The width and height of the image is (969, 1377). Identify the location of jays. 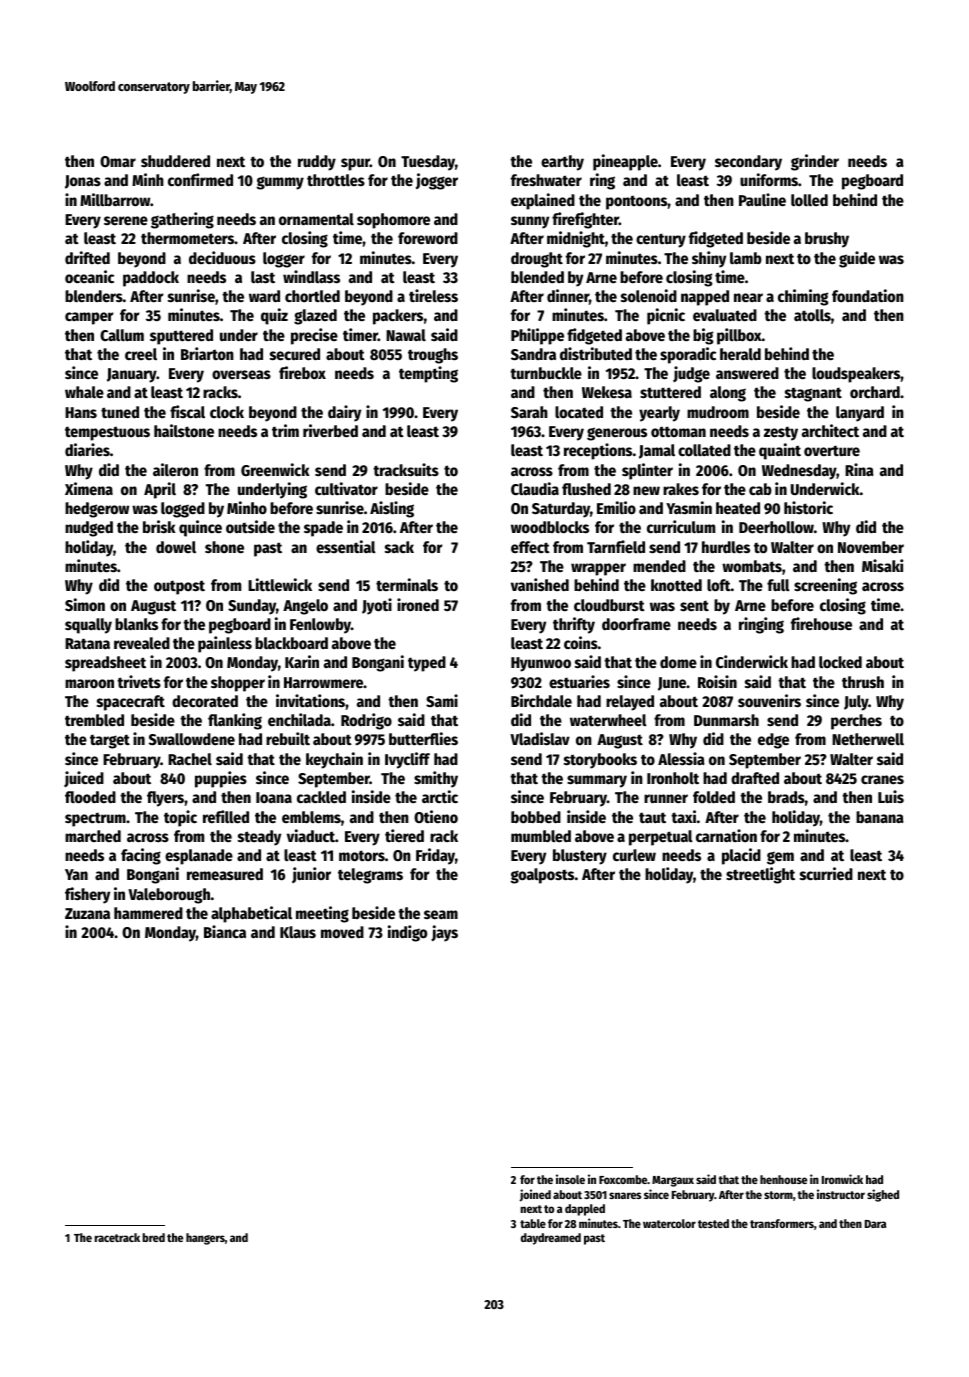
(444, 933).
